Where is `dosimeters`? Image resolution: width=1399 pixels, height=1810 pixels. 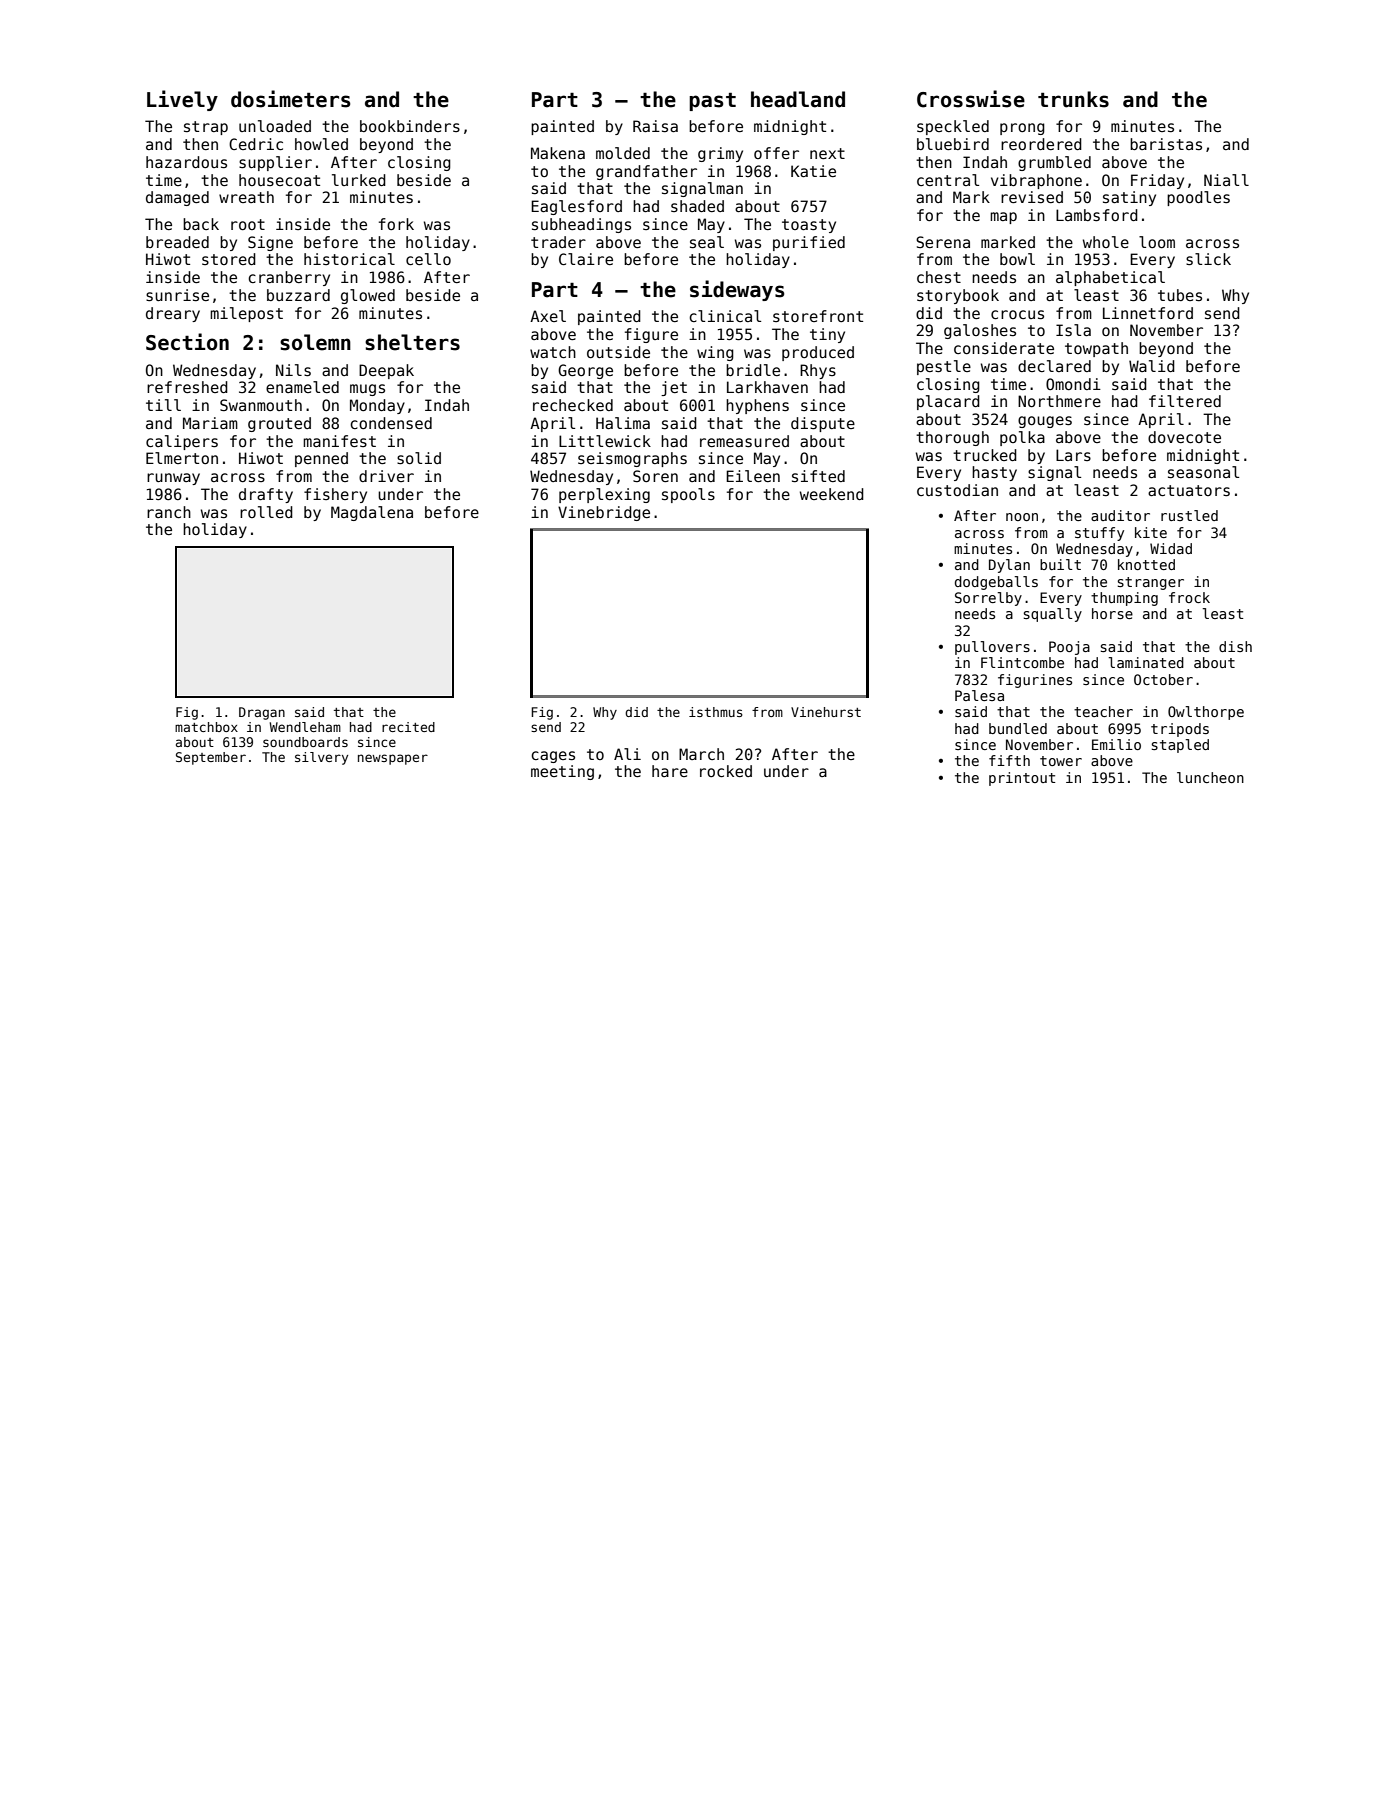 dosimeters is located at coordinates (291, 99).
